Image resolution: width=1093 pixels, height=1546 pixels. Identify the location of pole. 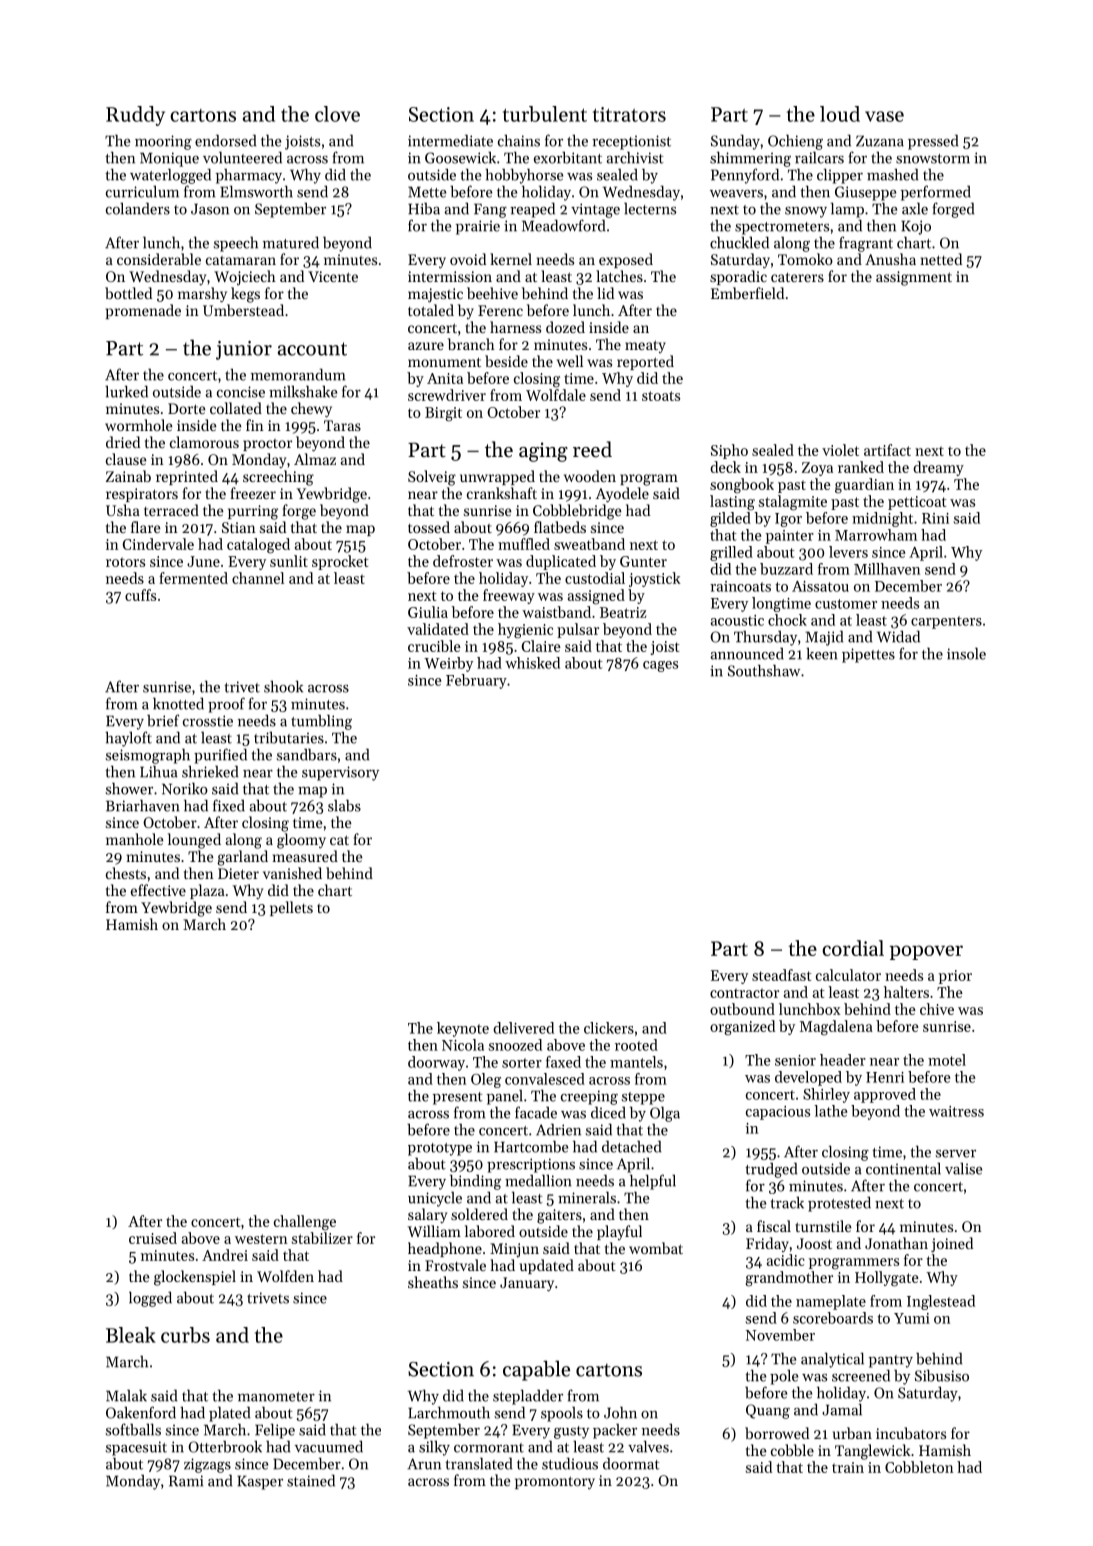
(784, 1377).
